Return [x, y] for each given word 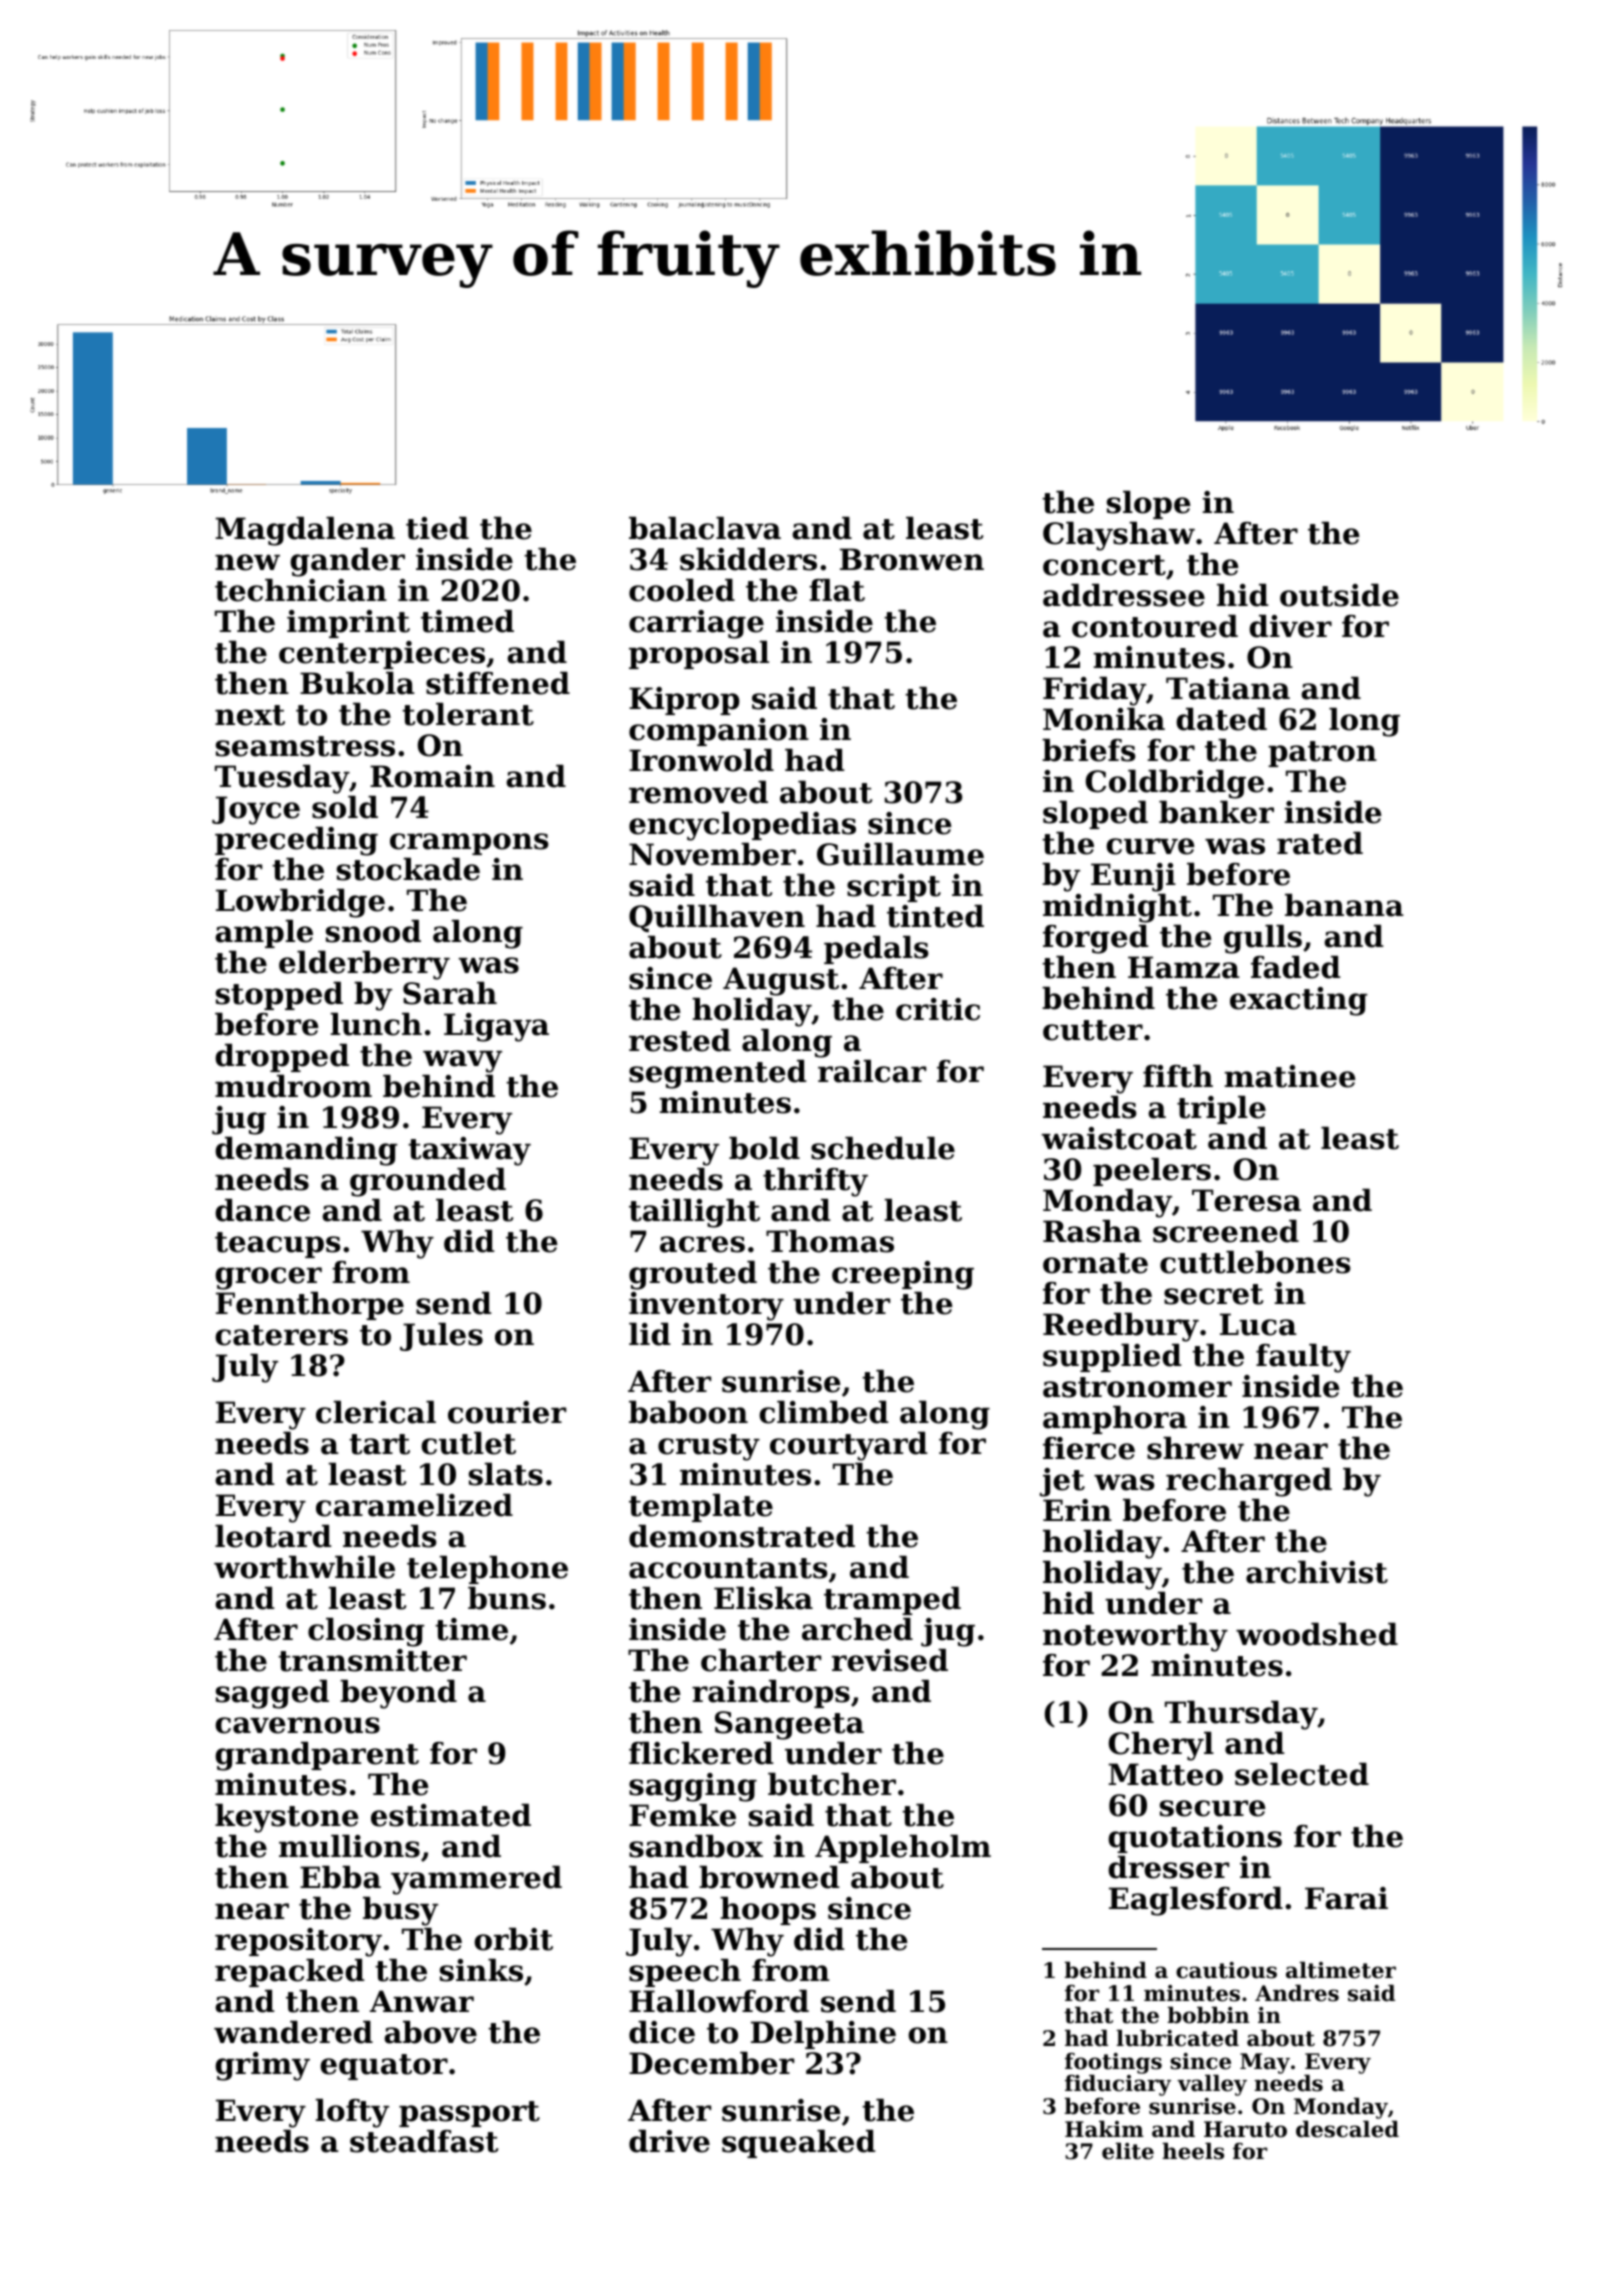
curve [1150, 846]
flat [837, 590]
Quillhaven [717, 918]
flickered [701, 1753]
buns [507, 1598]
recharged [1249, 1482]
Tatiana [1228, 688]
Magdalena [305, 531]
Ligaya [496, 1027]
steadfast [424, 2141]
